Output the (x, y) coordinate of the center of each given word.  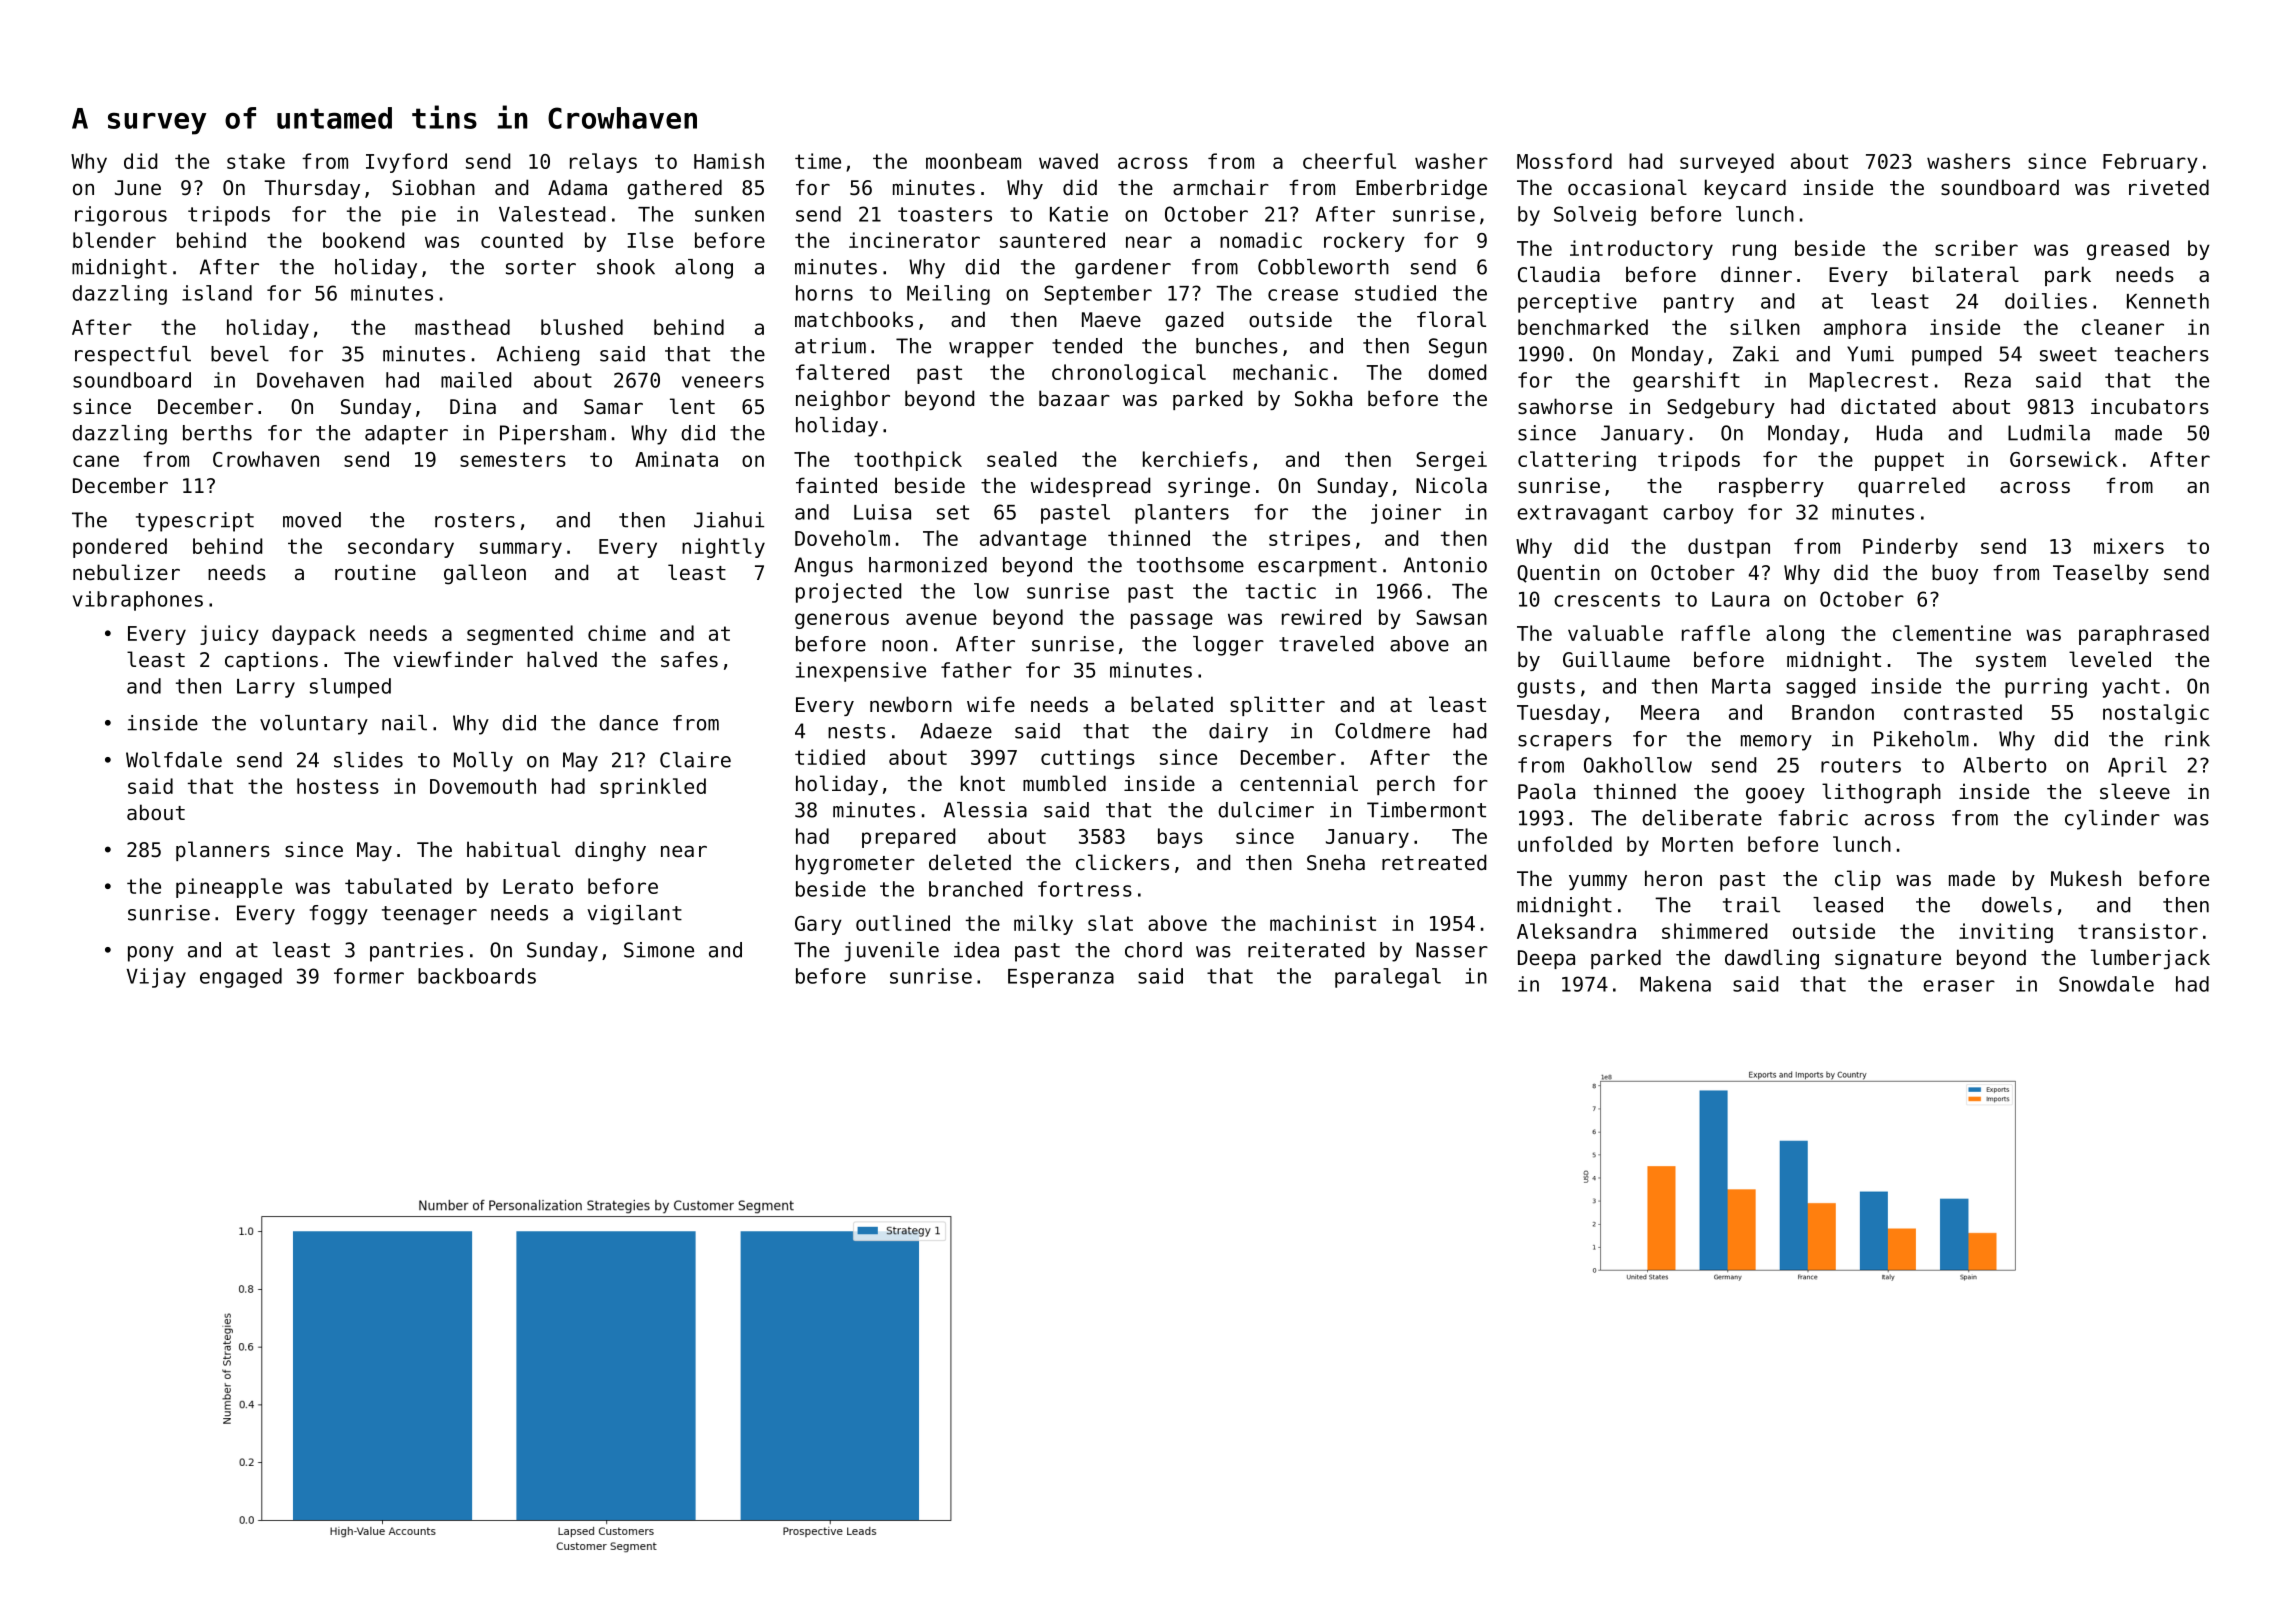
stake (256, 161)
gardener (1123, 269)
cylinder (2112, 820)
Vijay (156, 978)
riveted (2169, 187)
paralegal (1388, 978)
